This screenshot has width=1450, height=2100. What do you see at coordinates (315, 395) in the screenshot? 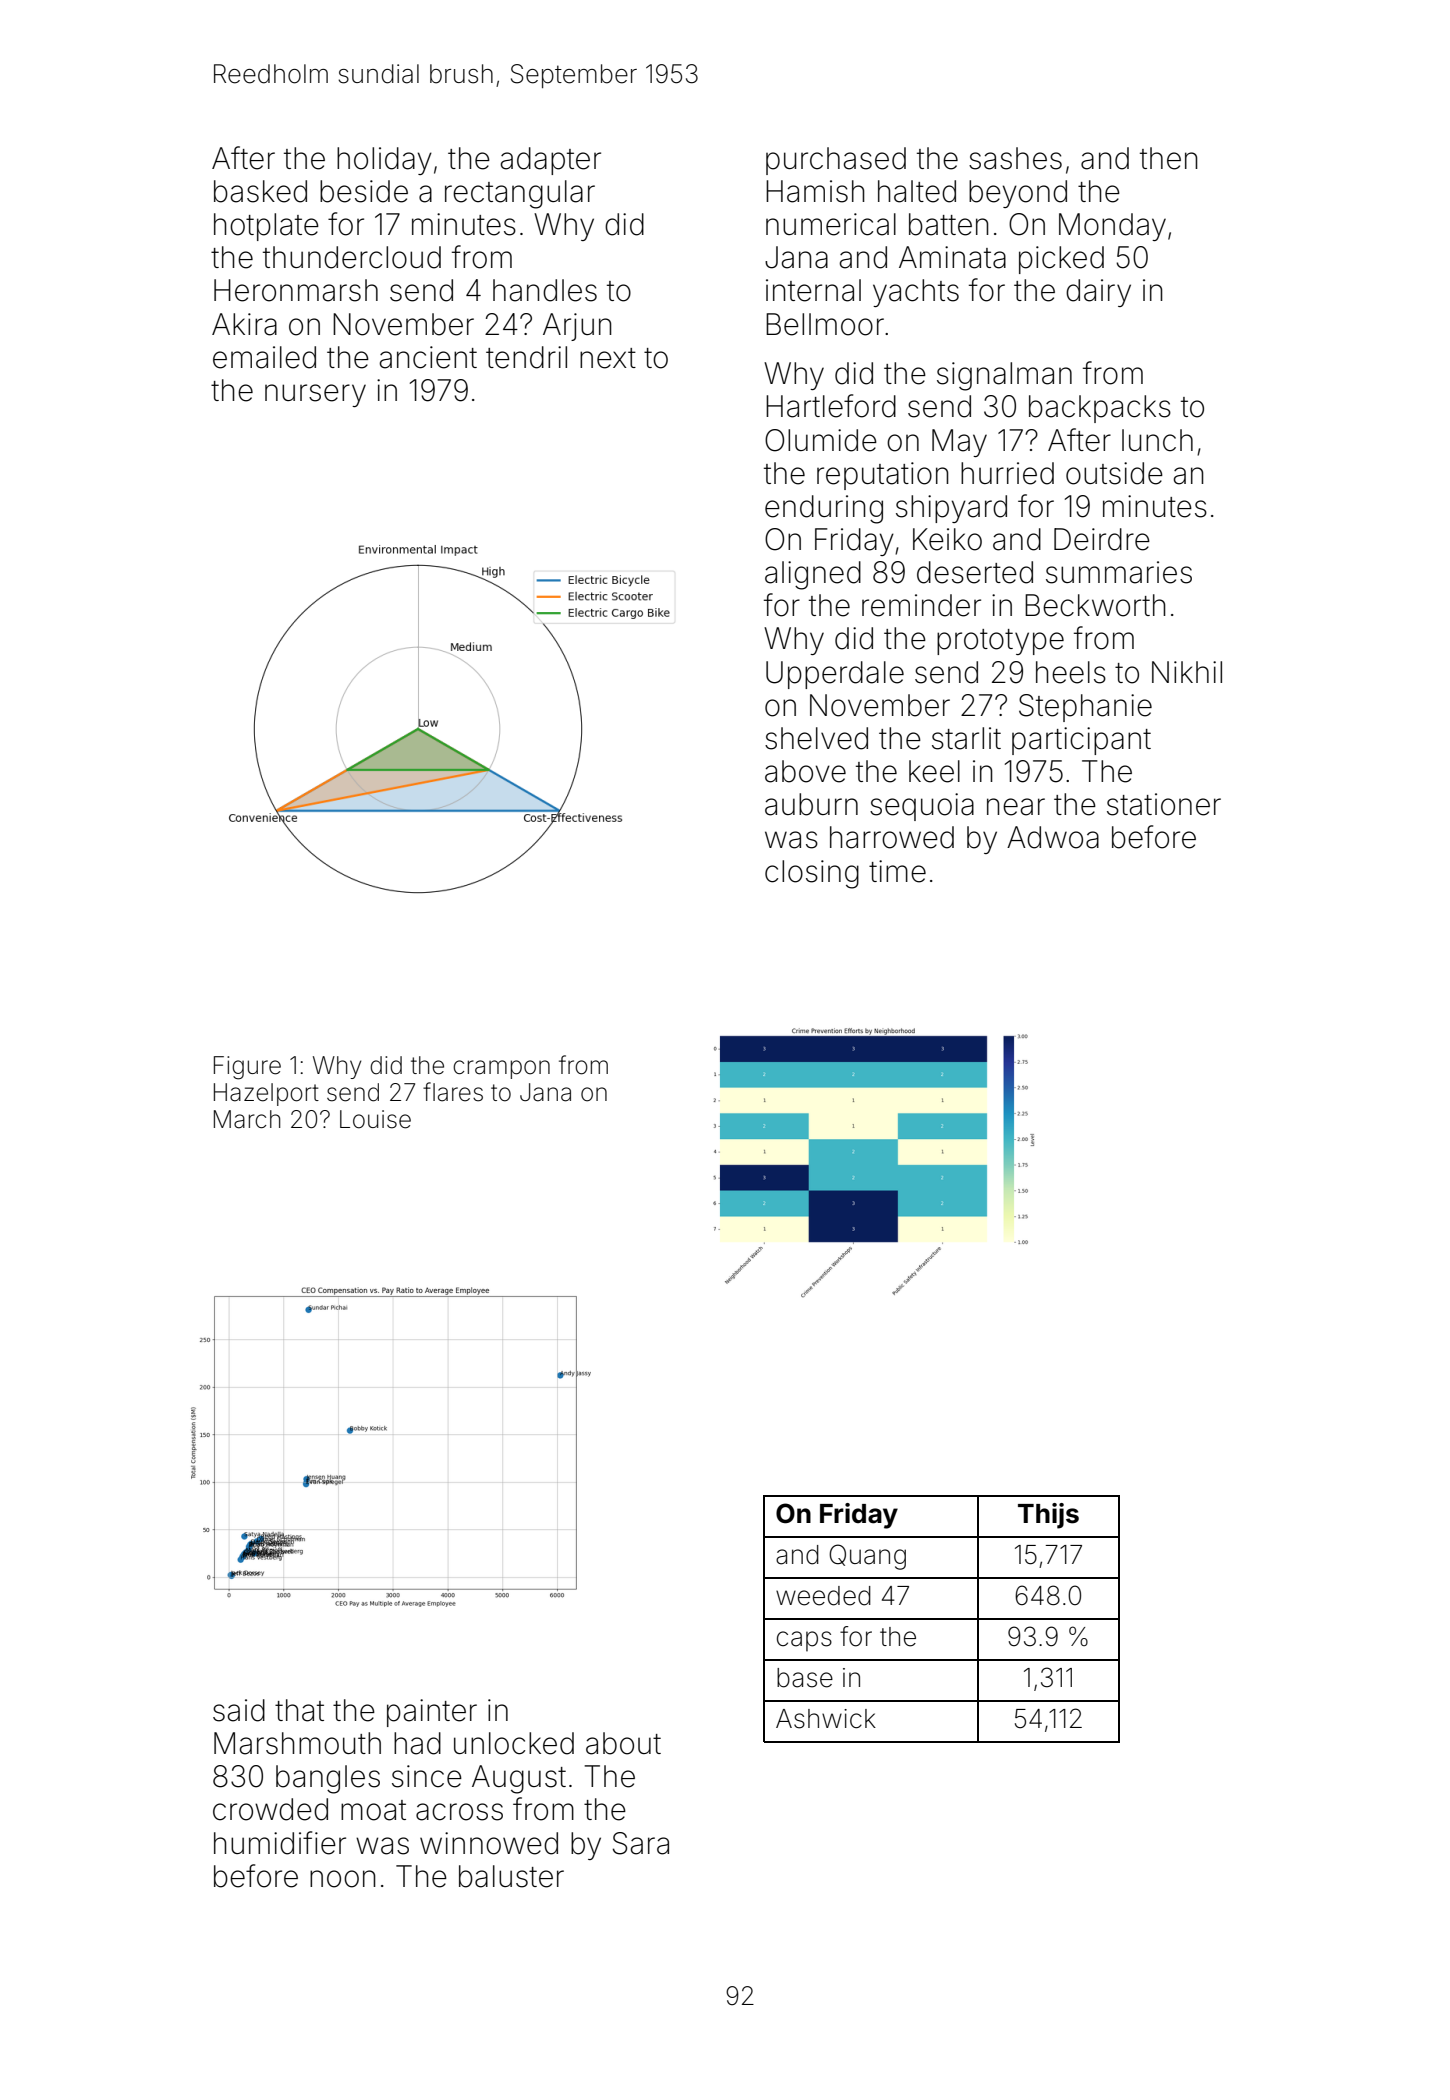
I see `nursery` at bounding box center [315, 395].
